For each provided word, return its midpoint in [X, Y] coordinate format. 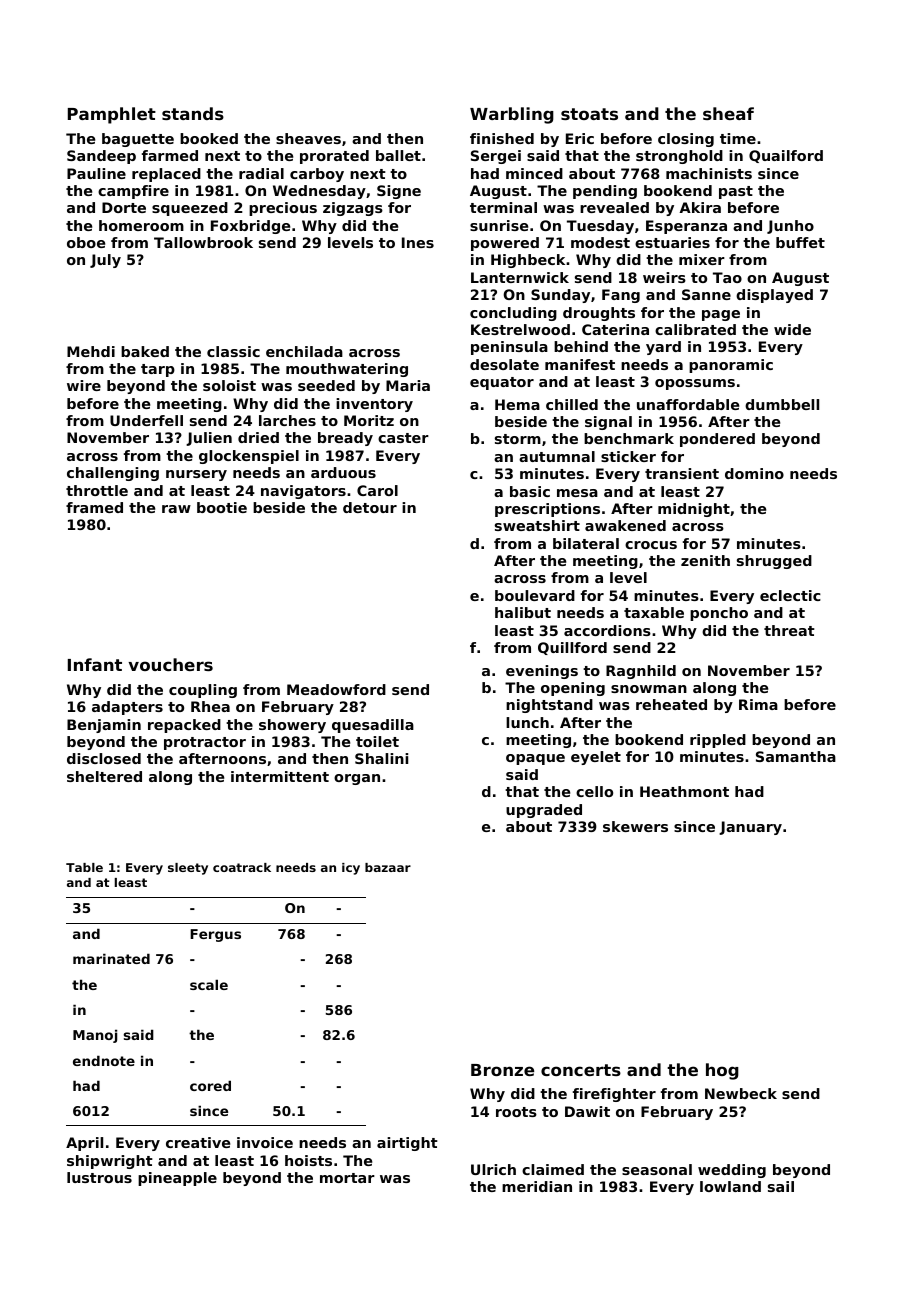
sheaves [308, 138]
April [84, 1144]
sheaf [728, 113]
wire [84, 385]
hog [722, 1071]
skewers [635, 826]
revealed [614, 207]
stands [193, 113]
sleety [188, 869]
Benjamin [104, 726]
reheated [671, 704]
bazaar [388, 867]
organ [357, 779]
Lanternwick [520, 277]
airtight [407, 1144]
